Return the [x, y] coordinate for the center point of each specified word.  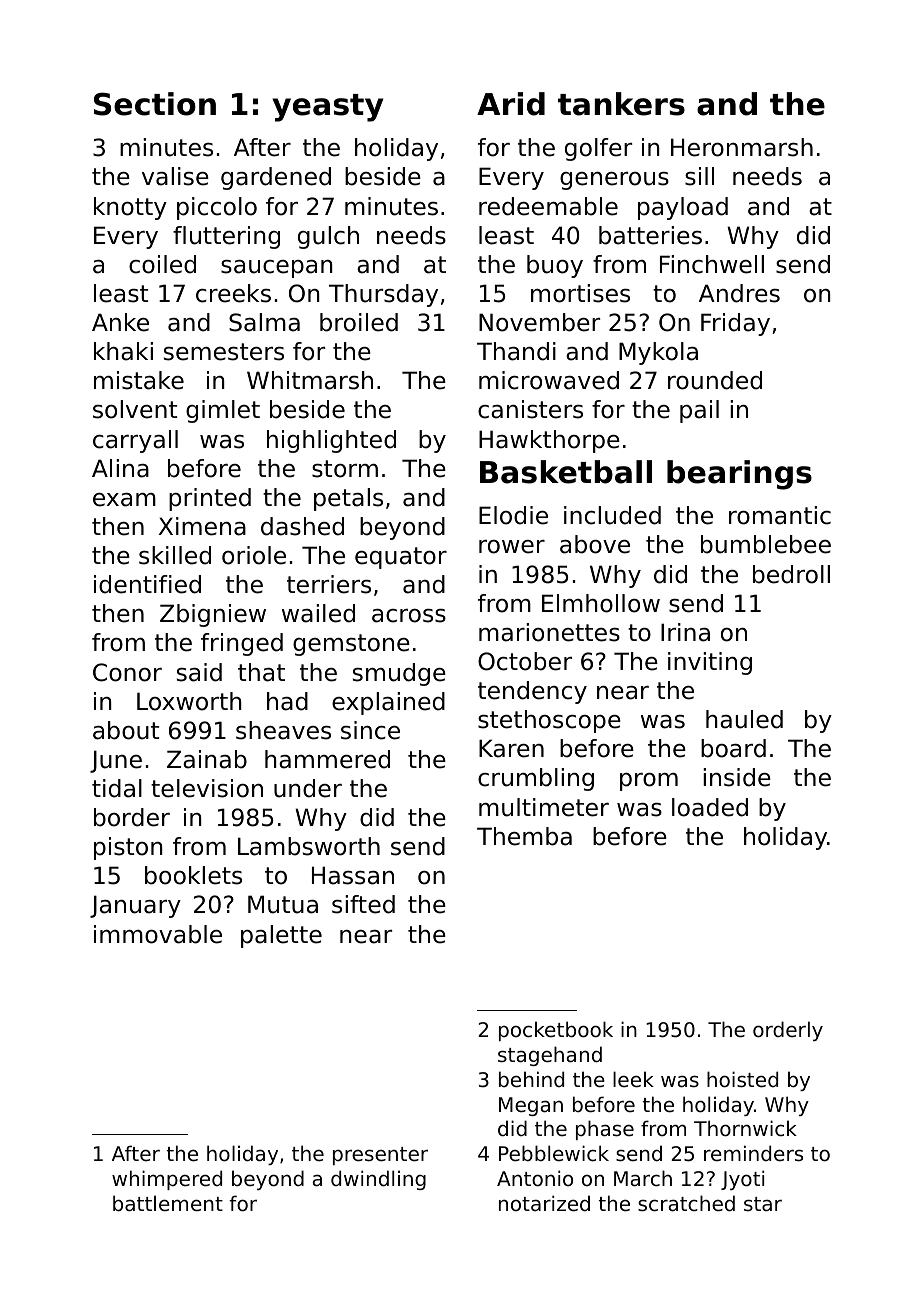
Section [155, 104]
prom [649, 782]
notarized [544, 1203]
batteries [650, 235]
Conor [127, 672]
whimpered [167, 1180]
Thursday [383, 295]
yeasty [328, 108]
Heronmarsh [742, 147]
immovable [158, 934]
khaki [123, 351]
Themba [524, 836]
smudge [399, 674]
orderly [788, 1031]
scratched [686, 1203]
